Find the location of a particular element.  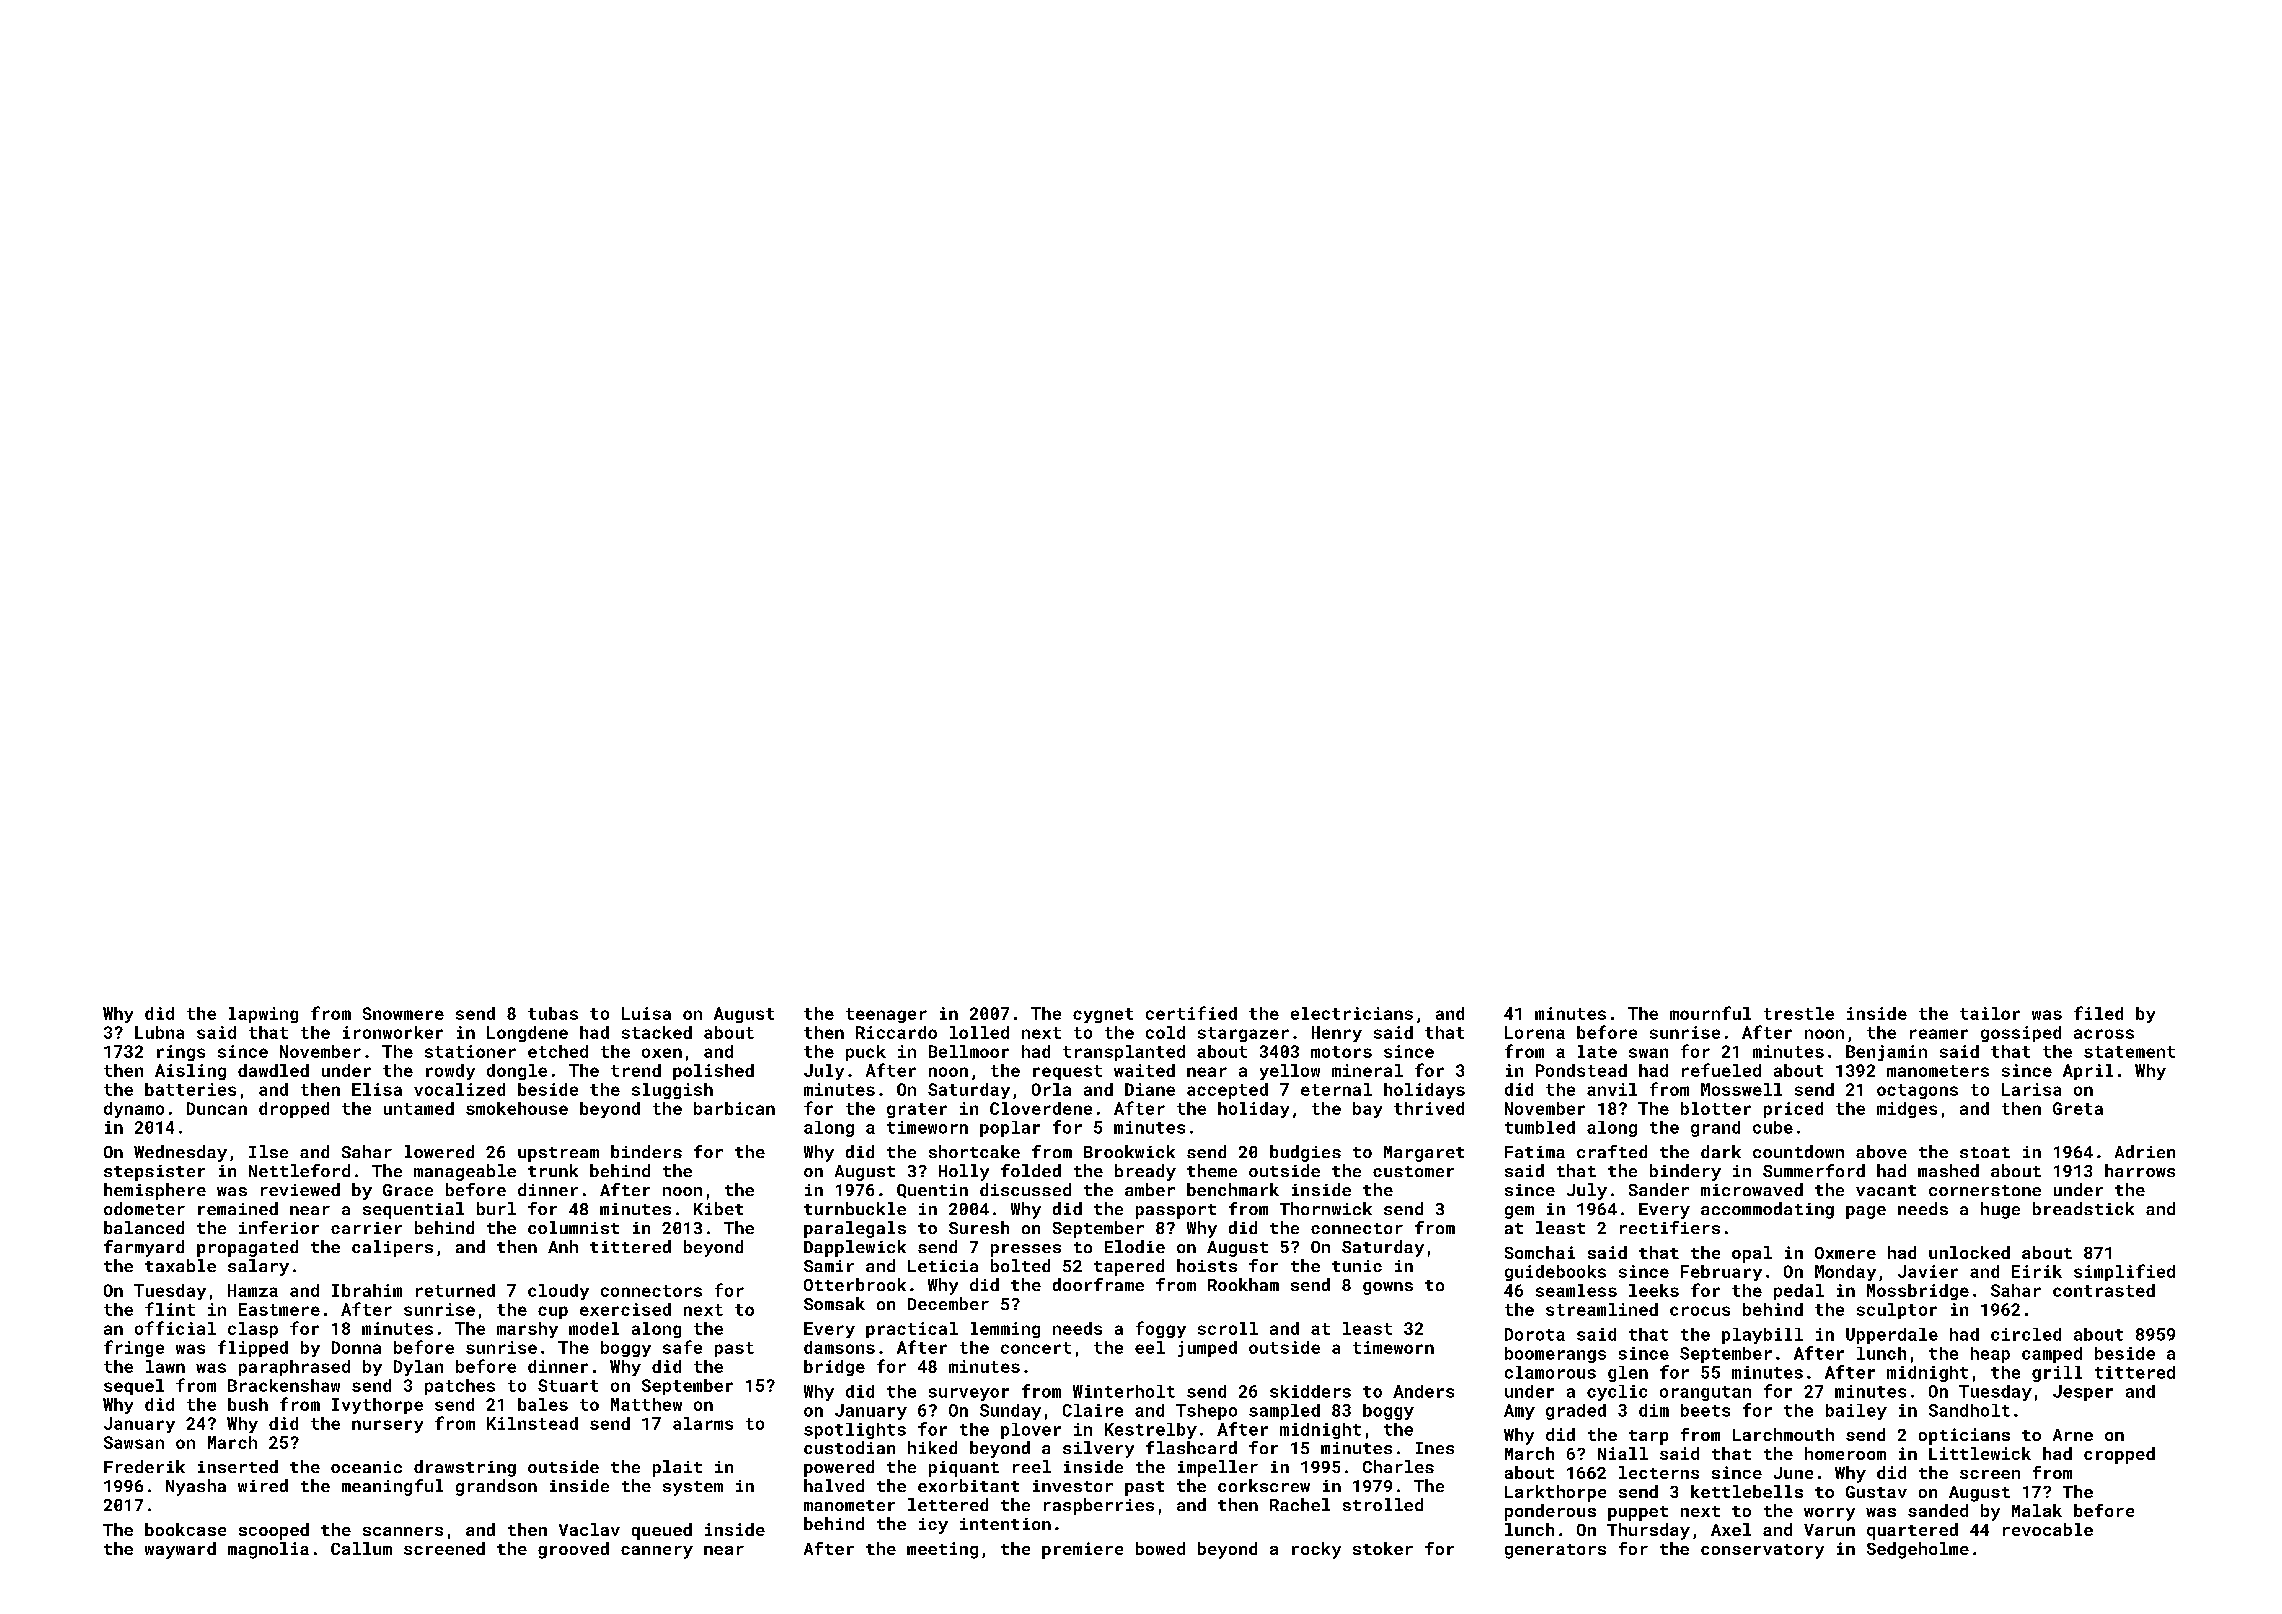

simplified is located at coordinates (2124, 1272).
